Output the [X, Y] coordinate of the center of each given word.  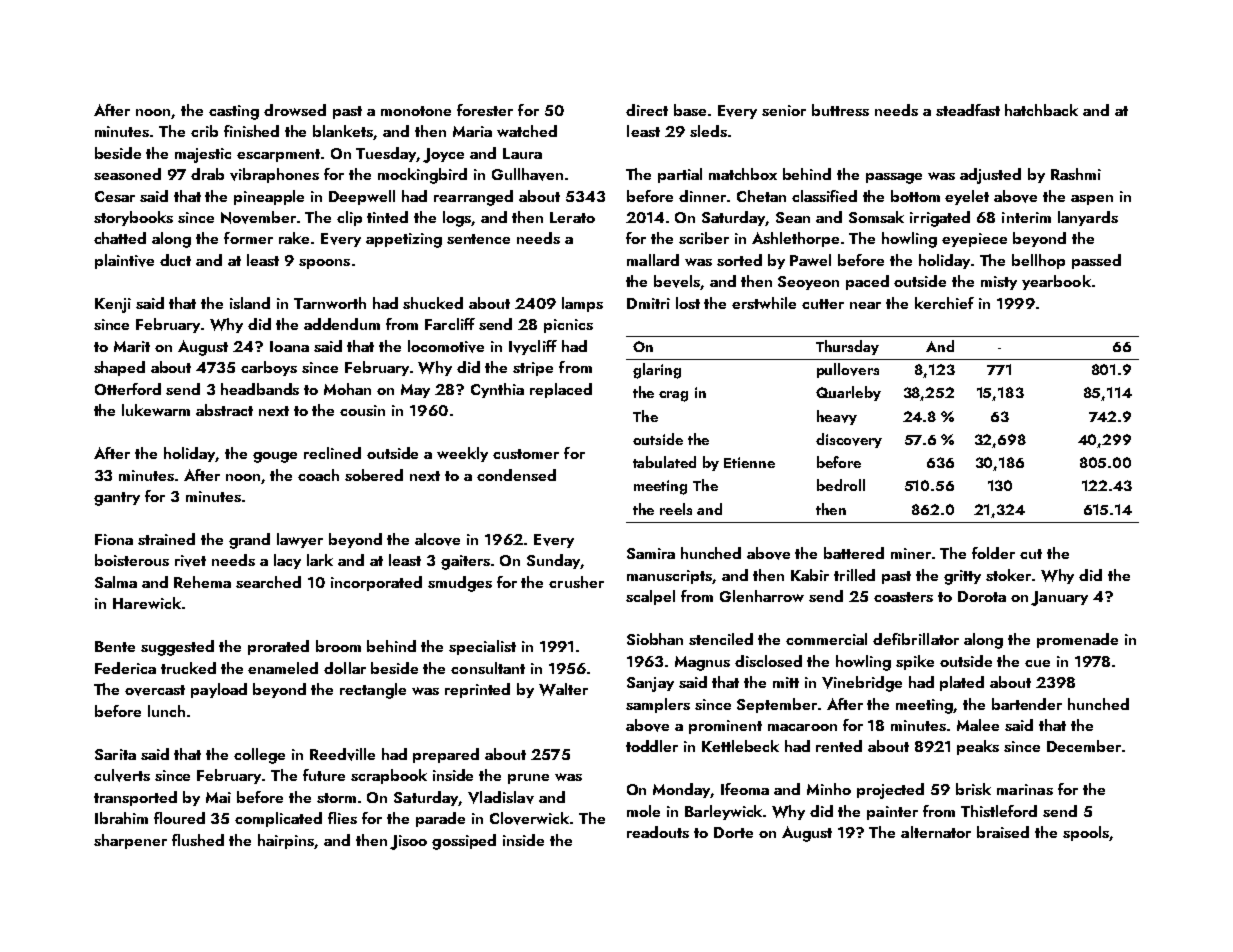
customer [526, 454]
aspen [1092, 200]
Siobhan [655, 639]
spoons [324, 264]
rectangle [373, 691]
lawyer [300, 540]
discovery [849, 440]
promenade [1077, 640]
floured [179, 818]
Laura [522, 153]
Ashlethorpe [795, 239]
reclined [332, 453]
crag [673, 396]
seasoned [127, 174]
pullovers [848, 370]
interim [1026, 217]
